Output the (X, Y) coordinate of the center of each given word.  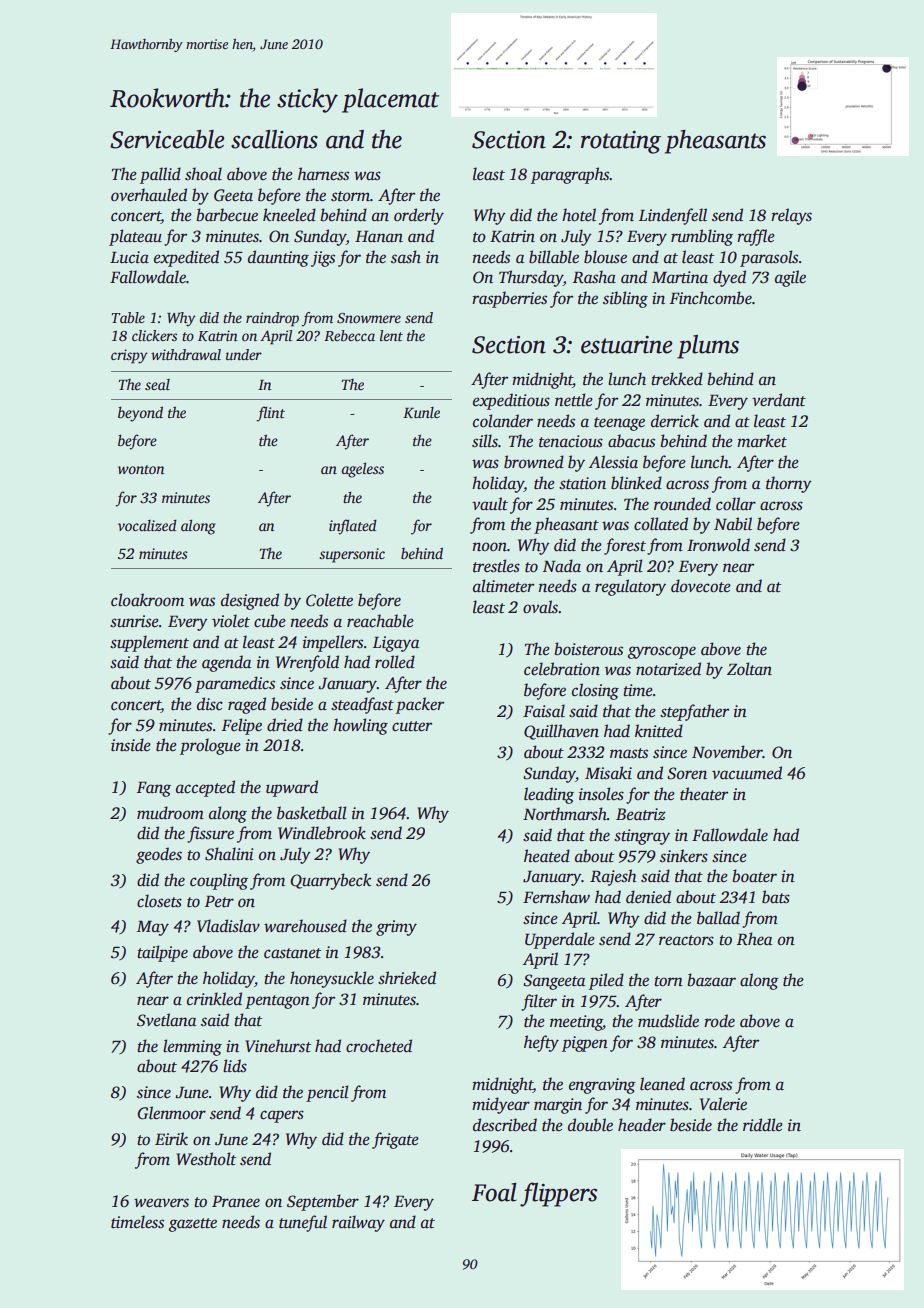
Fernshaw (556, 897)
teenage (619, 424)
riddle (763, 1125)
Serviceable (167, 139)
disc (210, 704)
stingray (642, 837)
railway (358, 1223)
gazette (193, 1225)
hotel (579, 215)
